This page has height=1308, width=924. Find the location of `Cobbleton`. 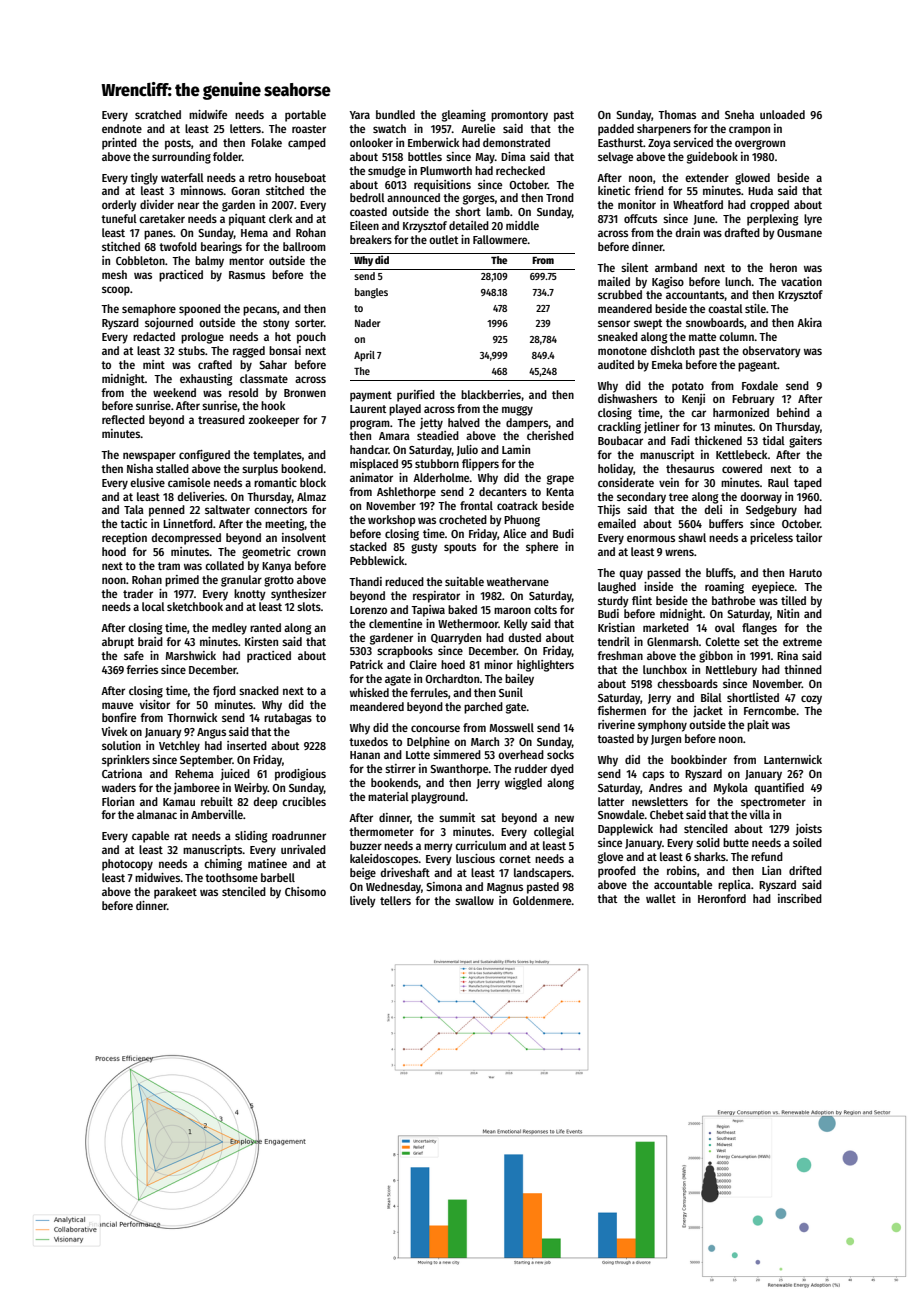

Cobbleton is located at coordinates (140, 260).
